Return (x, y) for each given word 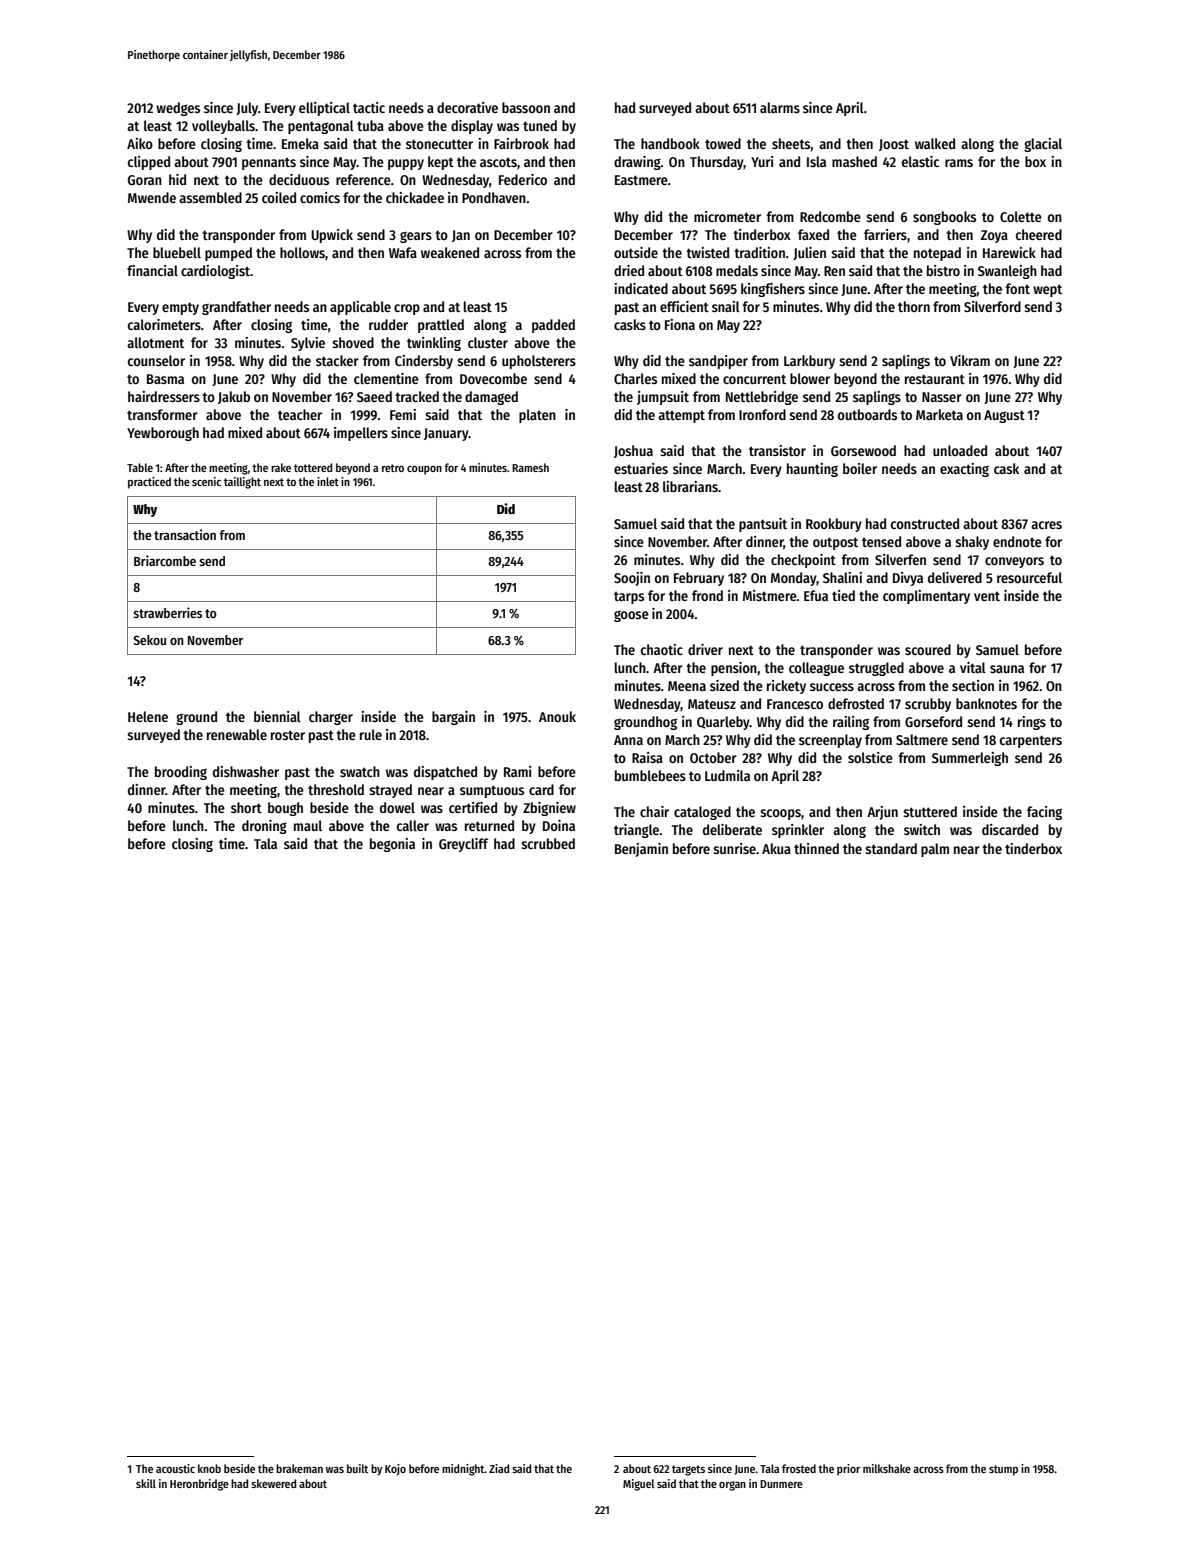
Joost (894, 145)
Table (140, 467)
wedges (178, 109)
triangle (636, 831)
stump (1003, 1470)
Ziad (499, 1468)
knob (209, 1468)
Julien (809, 253)
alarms (780, 107)
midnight (463, 1470)
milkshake (887, 1468)
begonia (392, 845)
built (357, 1468)
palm (935, 850)
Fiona (680, 324)
